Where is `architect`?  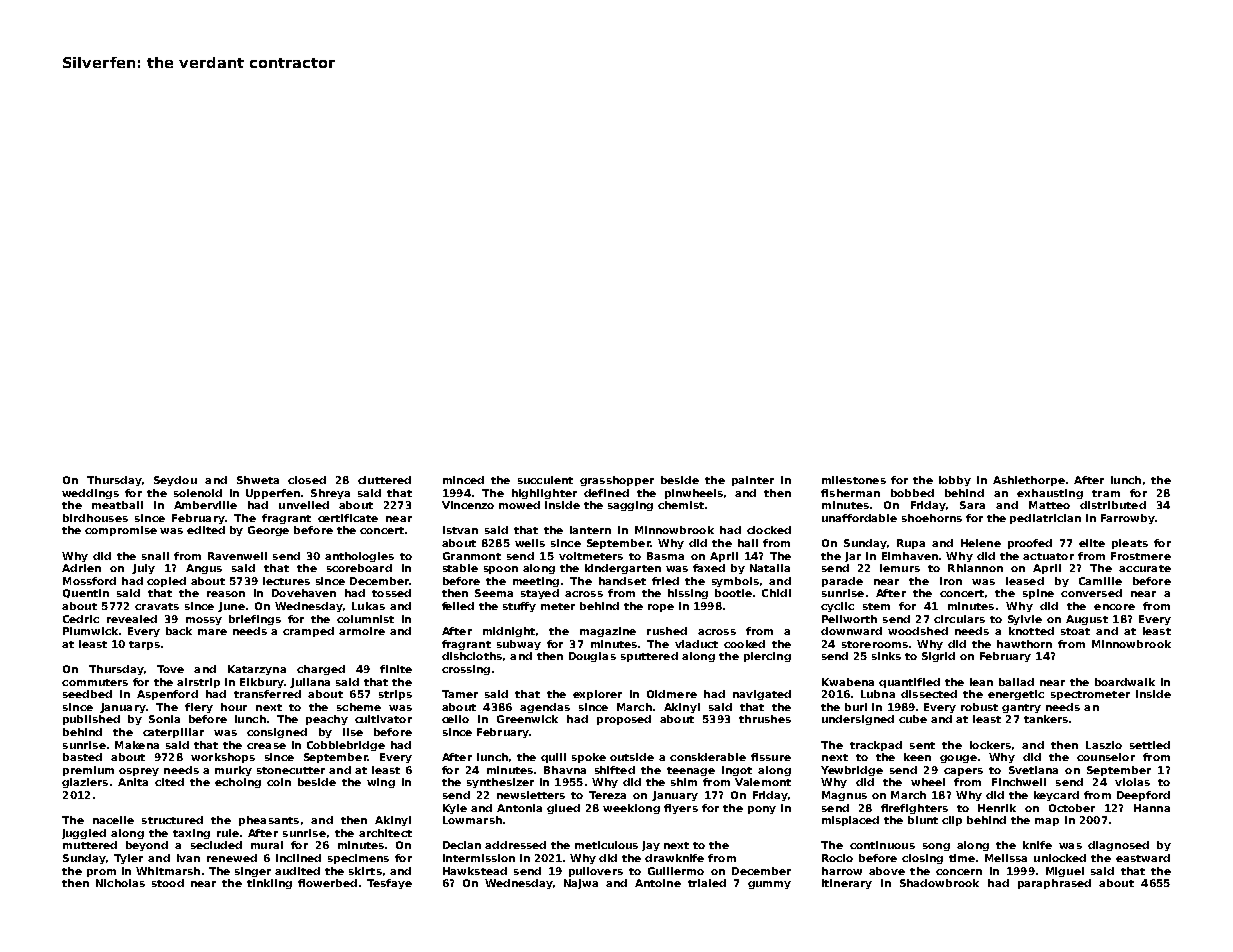
architect is located at coordinates (385, 833).
